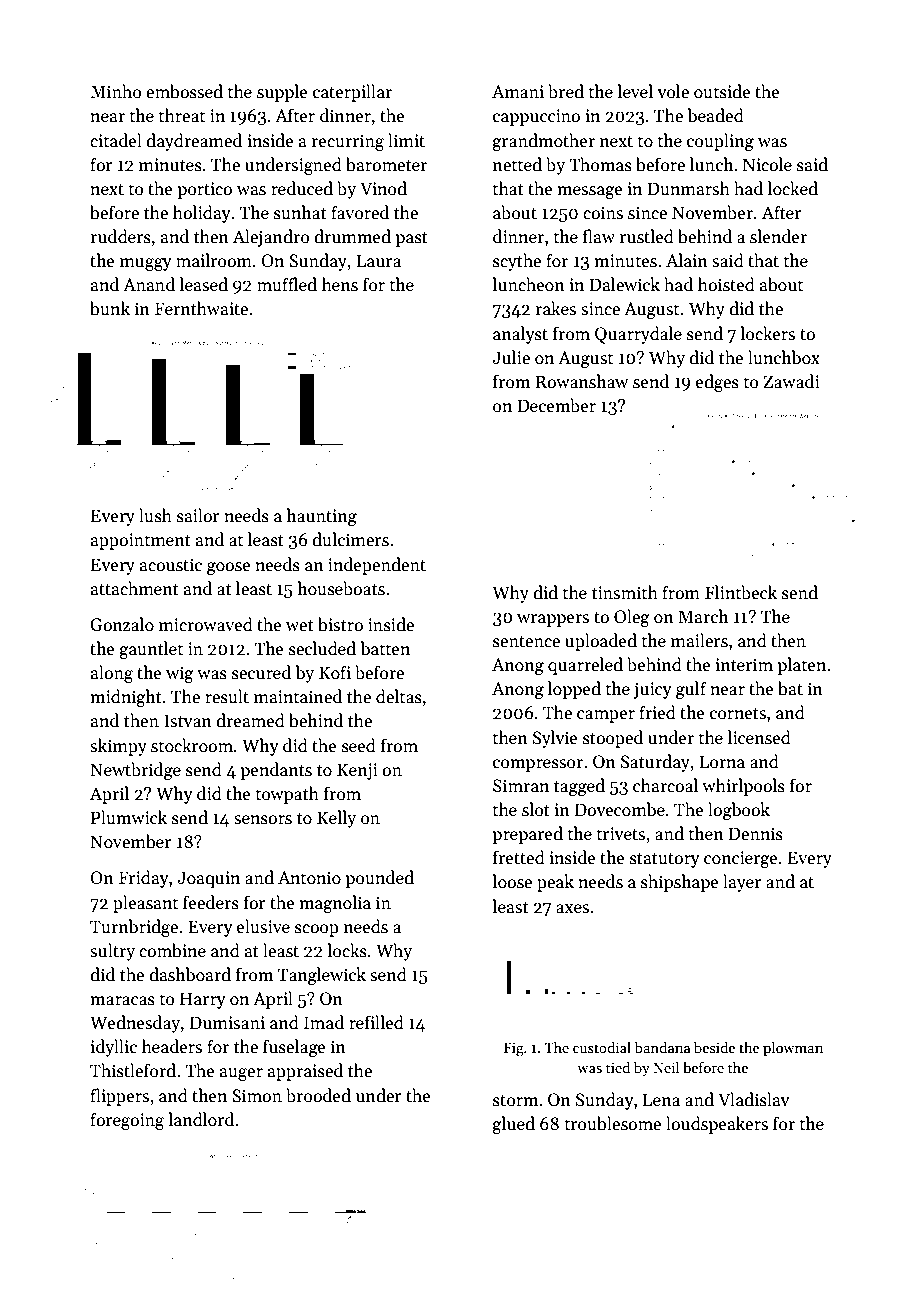 The image size is (924, 1311). What do you see at coordinates (120, 236) in the document?
I see `rudders` at bounding box center [120, 236].
